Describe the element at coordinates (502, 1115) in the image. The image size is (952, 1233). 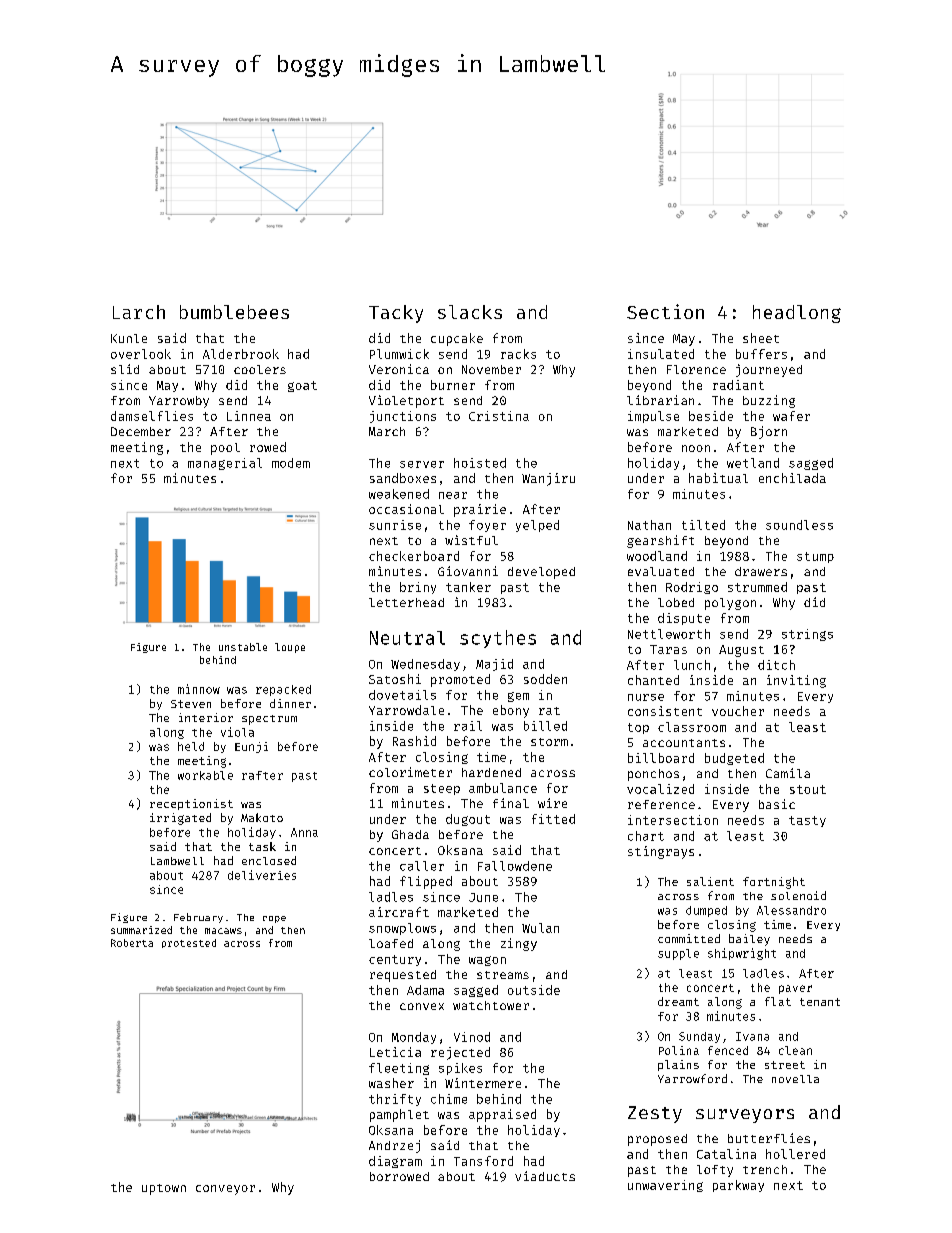
I see `appraised` at that location.
